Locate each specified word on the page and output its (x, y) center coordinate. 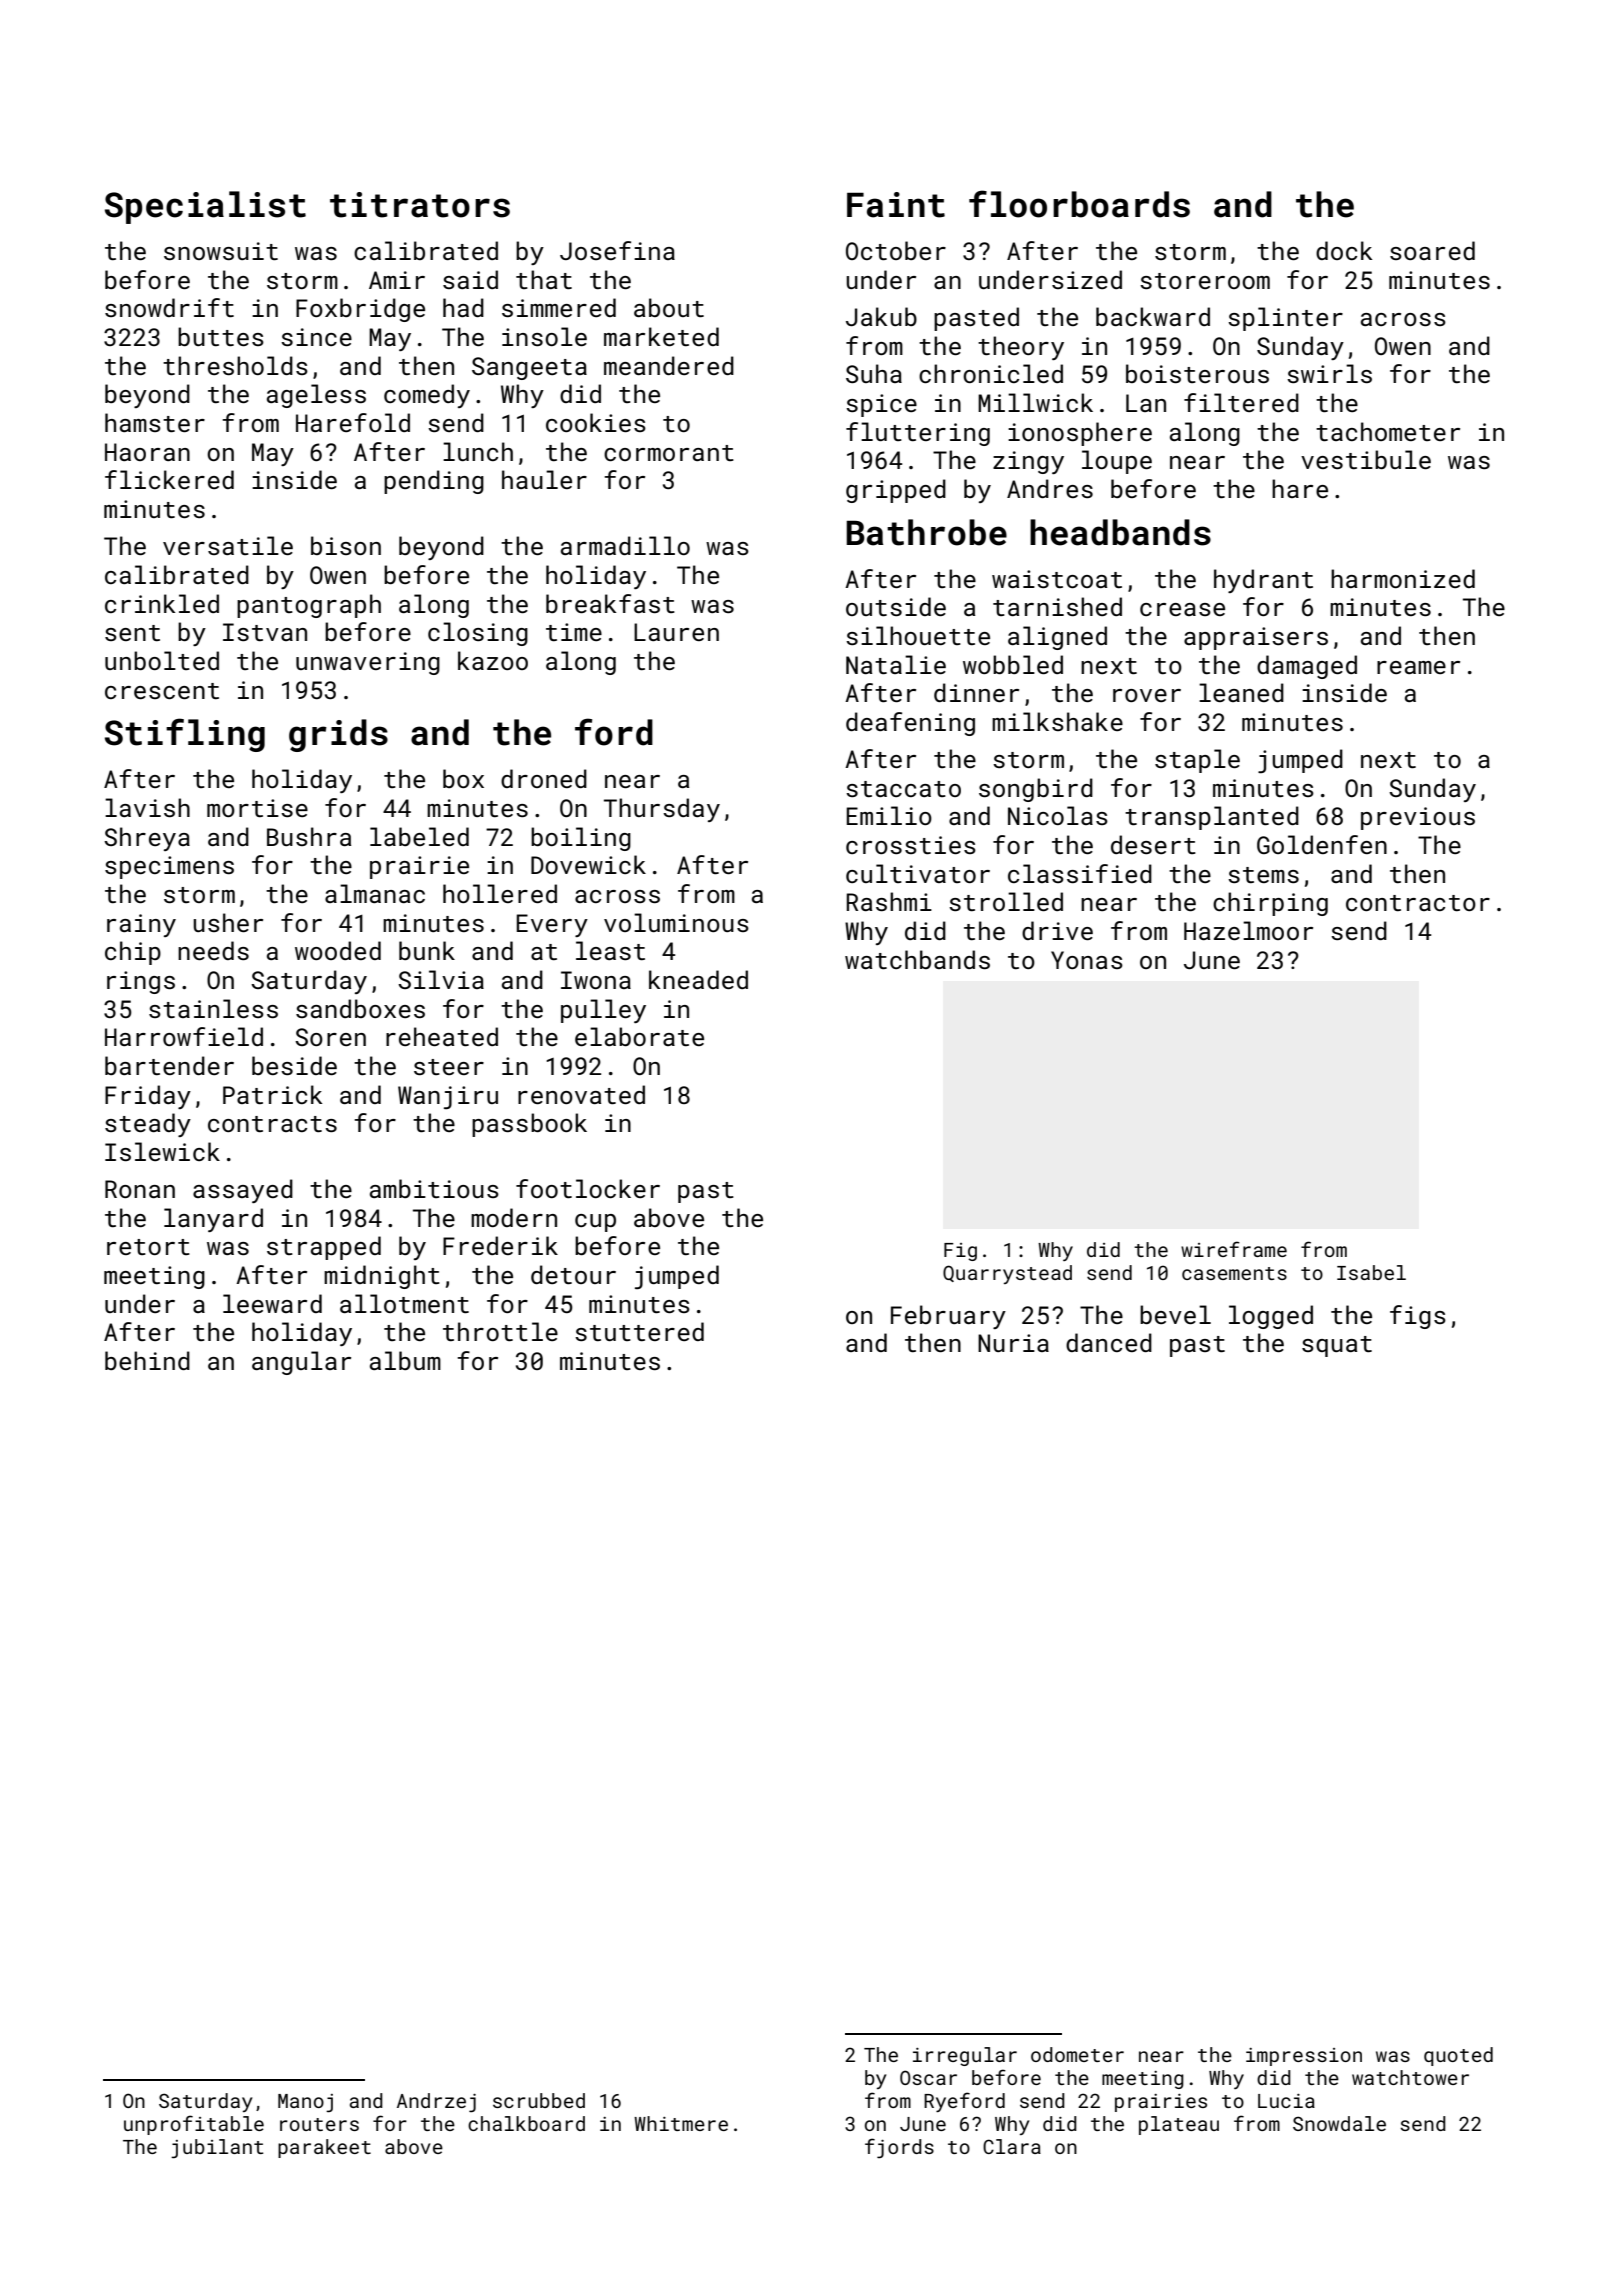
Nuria (1013, 1343)
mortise (257, 808)
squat (1337, 1346)
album (405, 1360)
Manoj (305, 2103)
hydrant (1263, 581)
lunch (478, 451)
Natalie (896, 664)
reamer (1418, 667)
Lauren (676, 632)
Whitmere (681, 2123)
